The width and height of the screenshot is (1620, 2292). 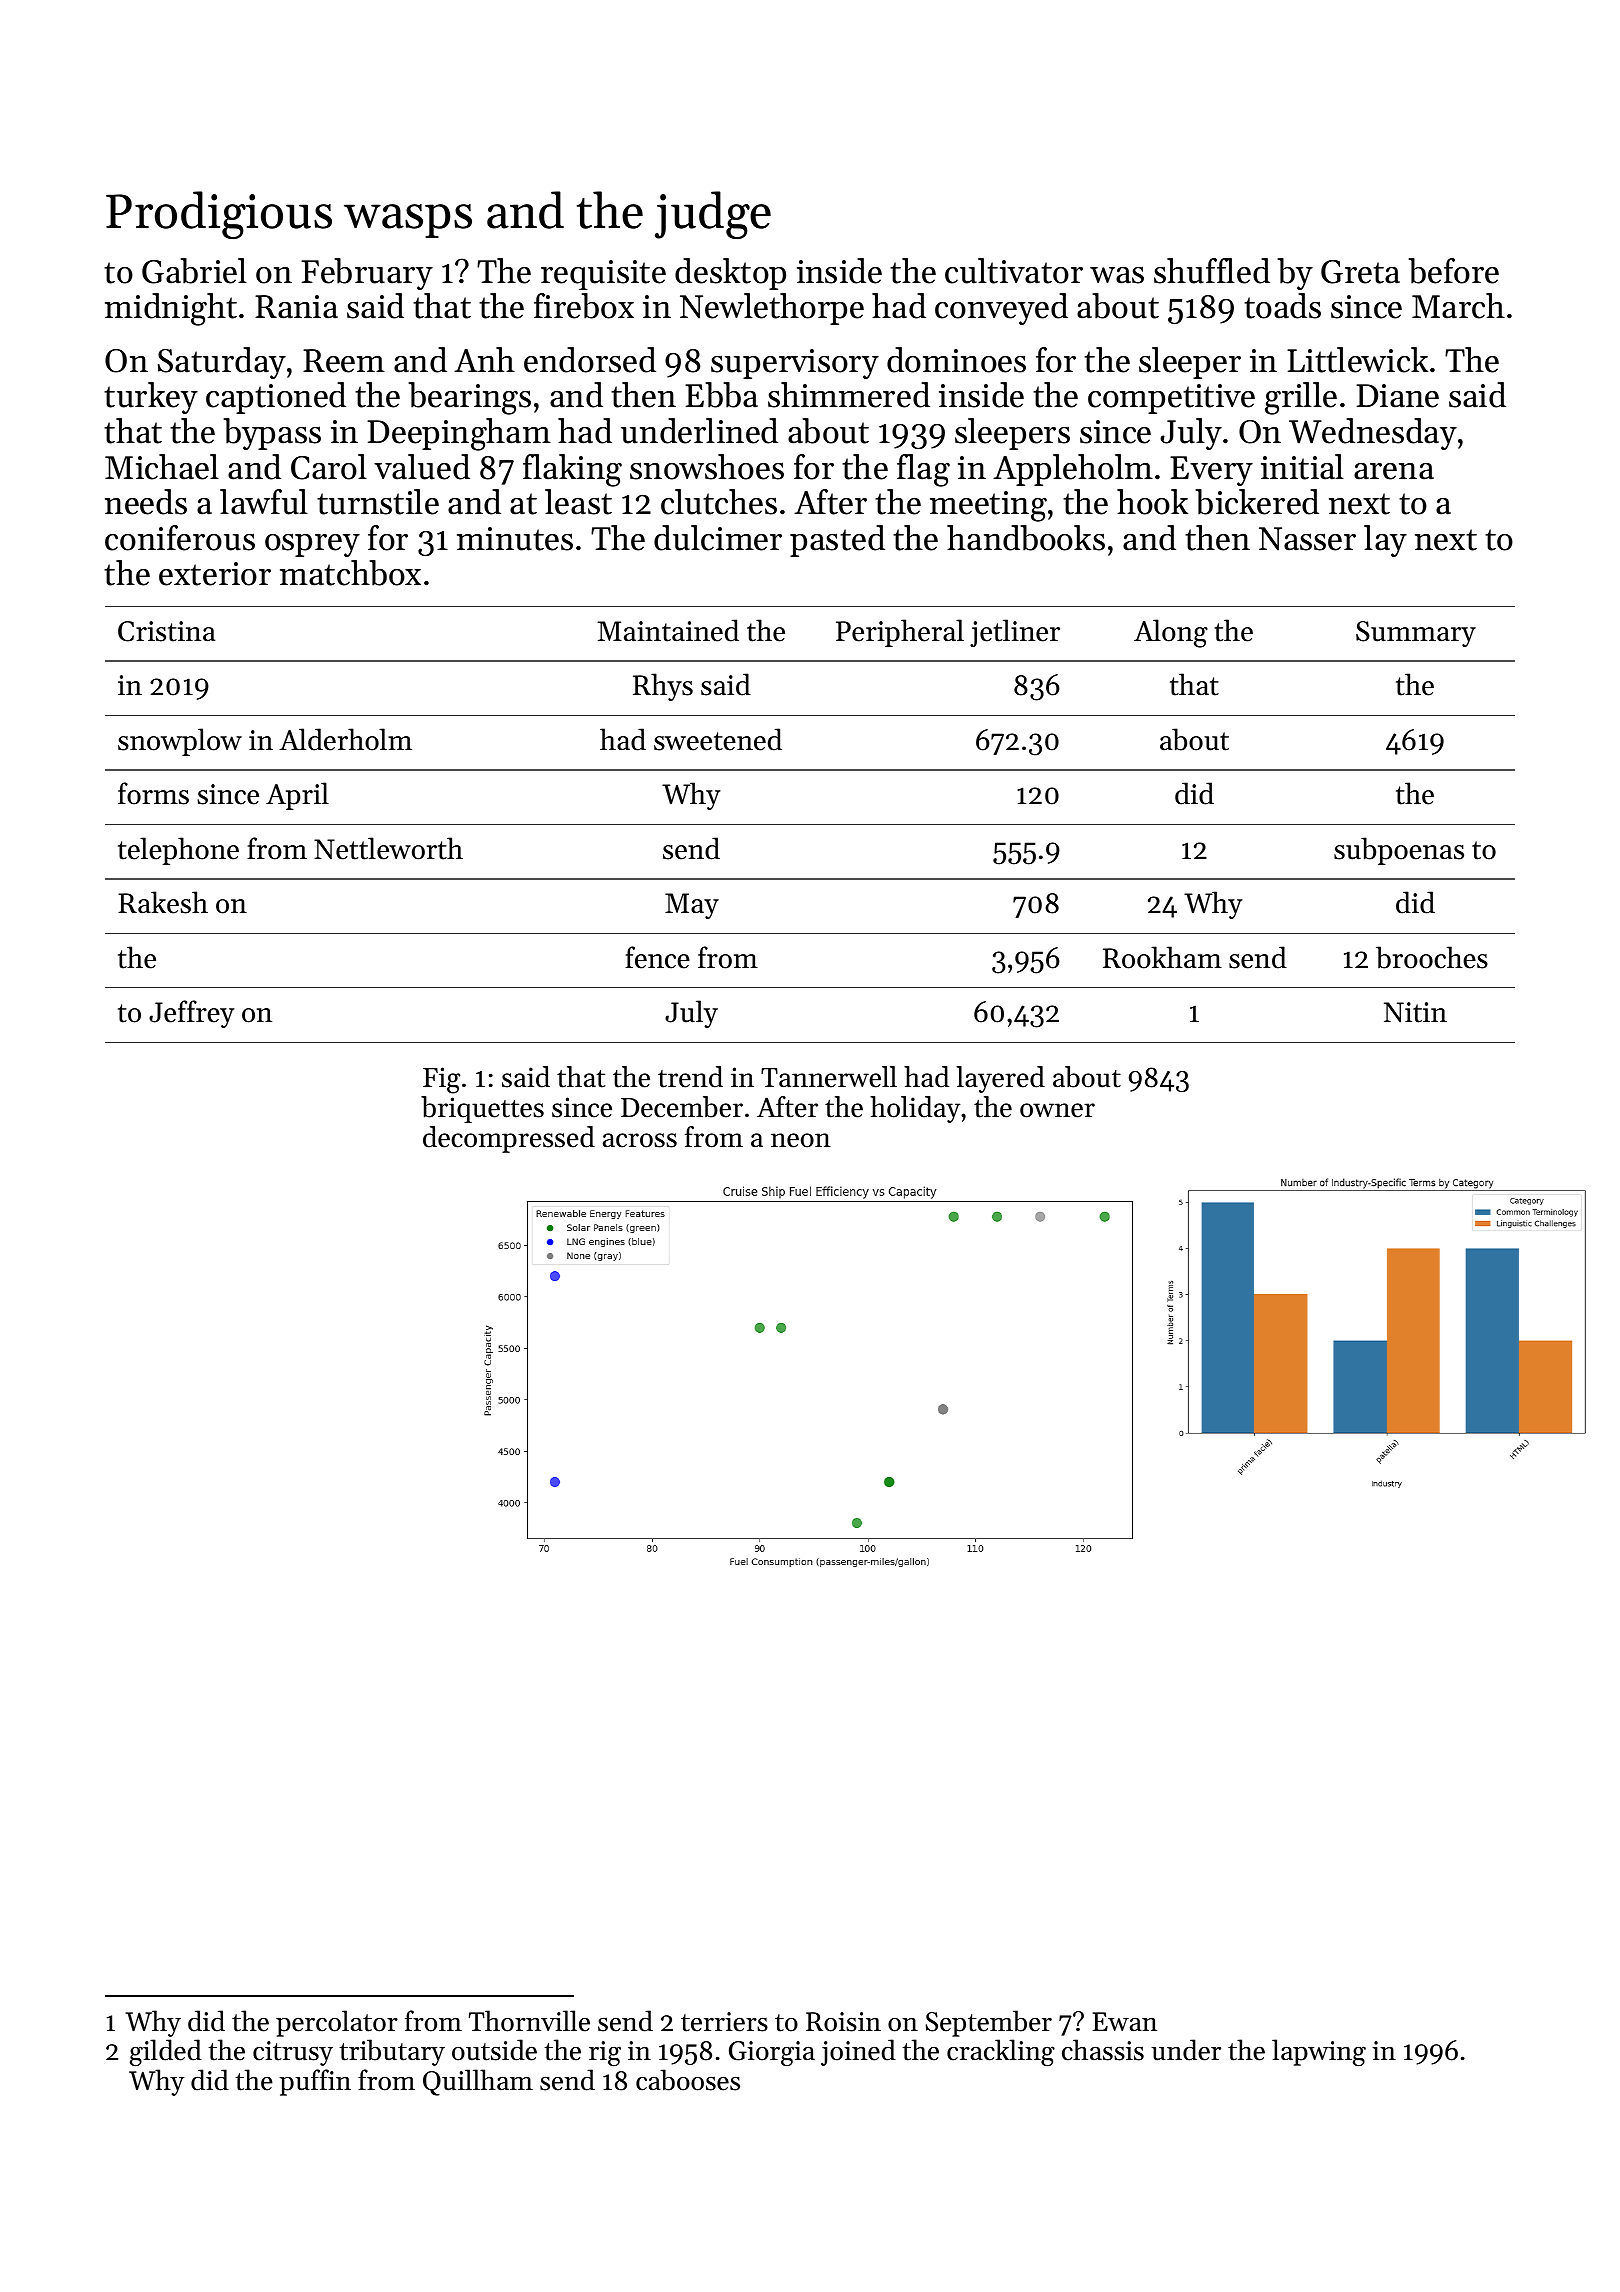 I want to click on Ewan, so click(x=1124, y=2022).
